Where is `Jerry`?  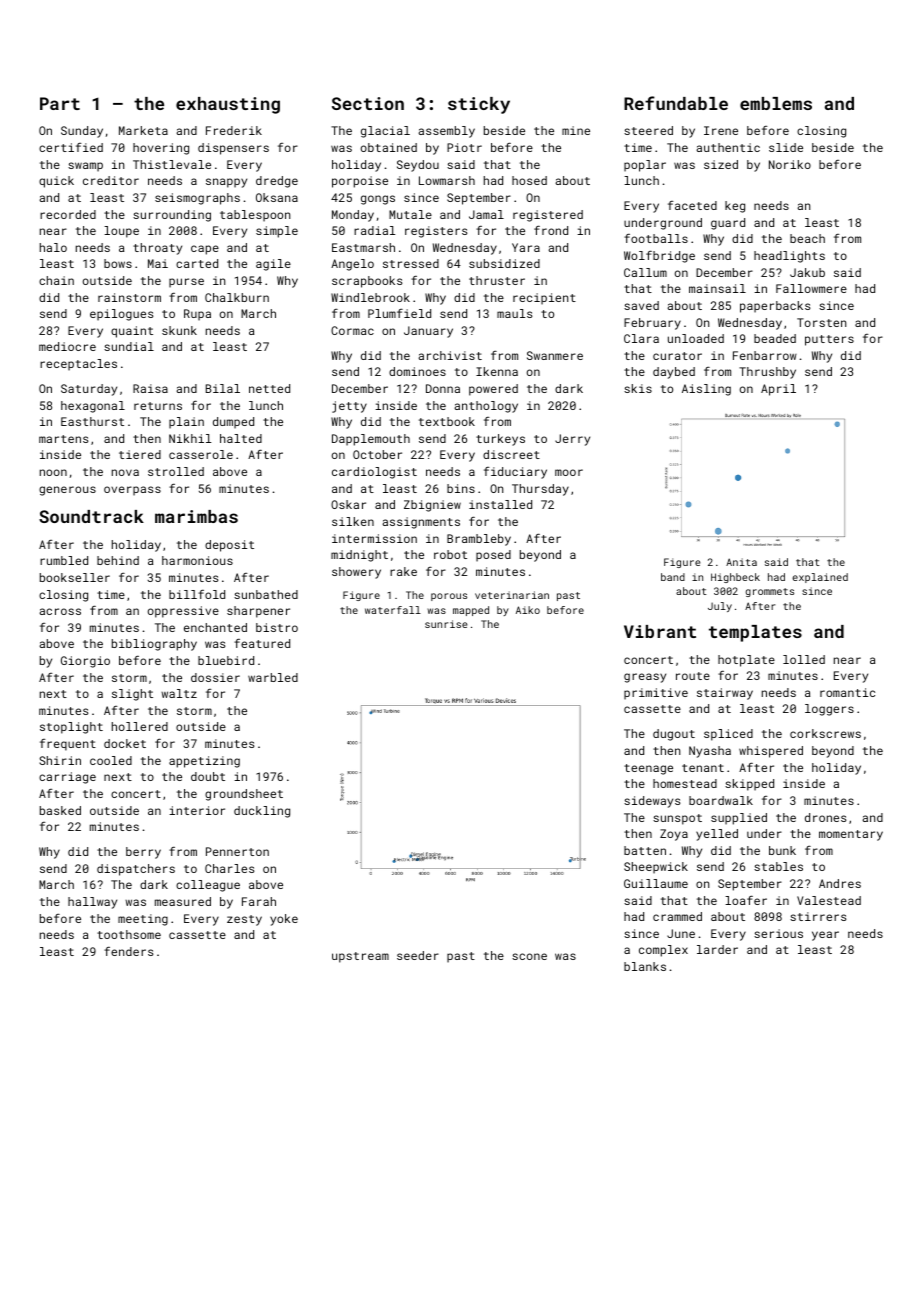
Jerry is located at coordinates (572, 440).
